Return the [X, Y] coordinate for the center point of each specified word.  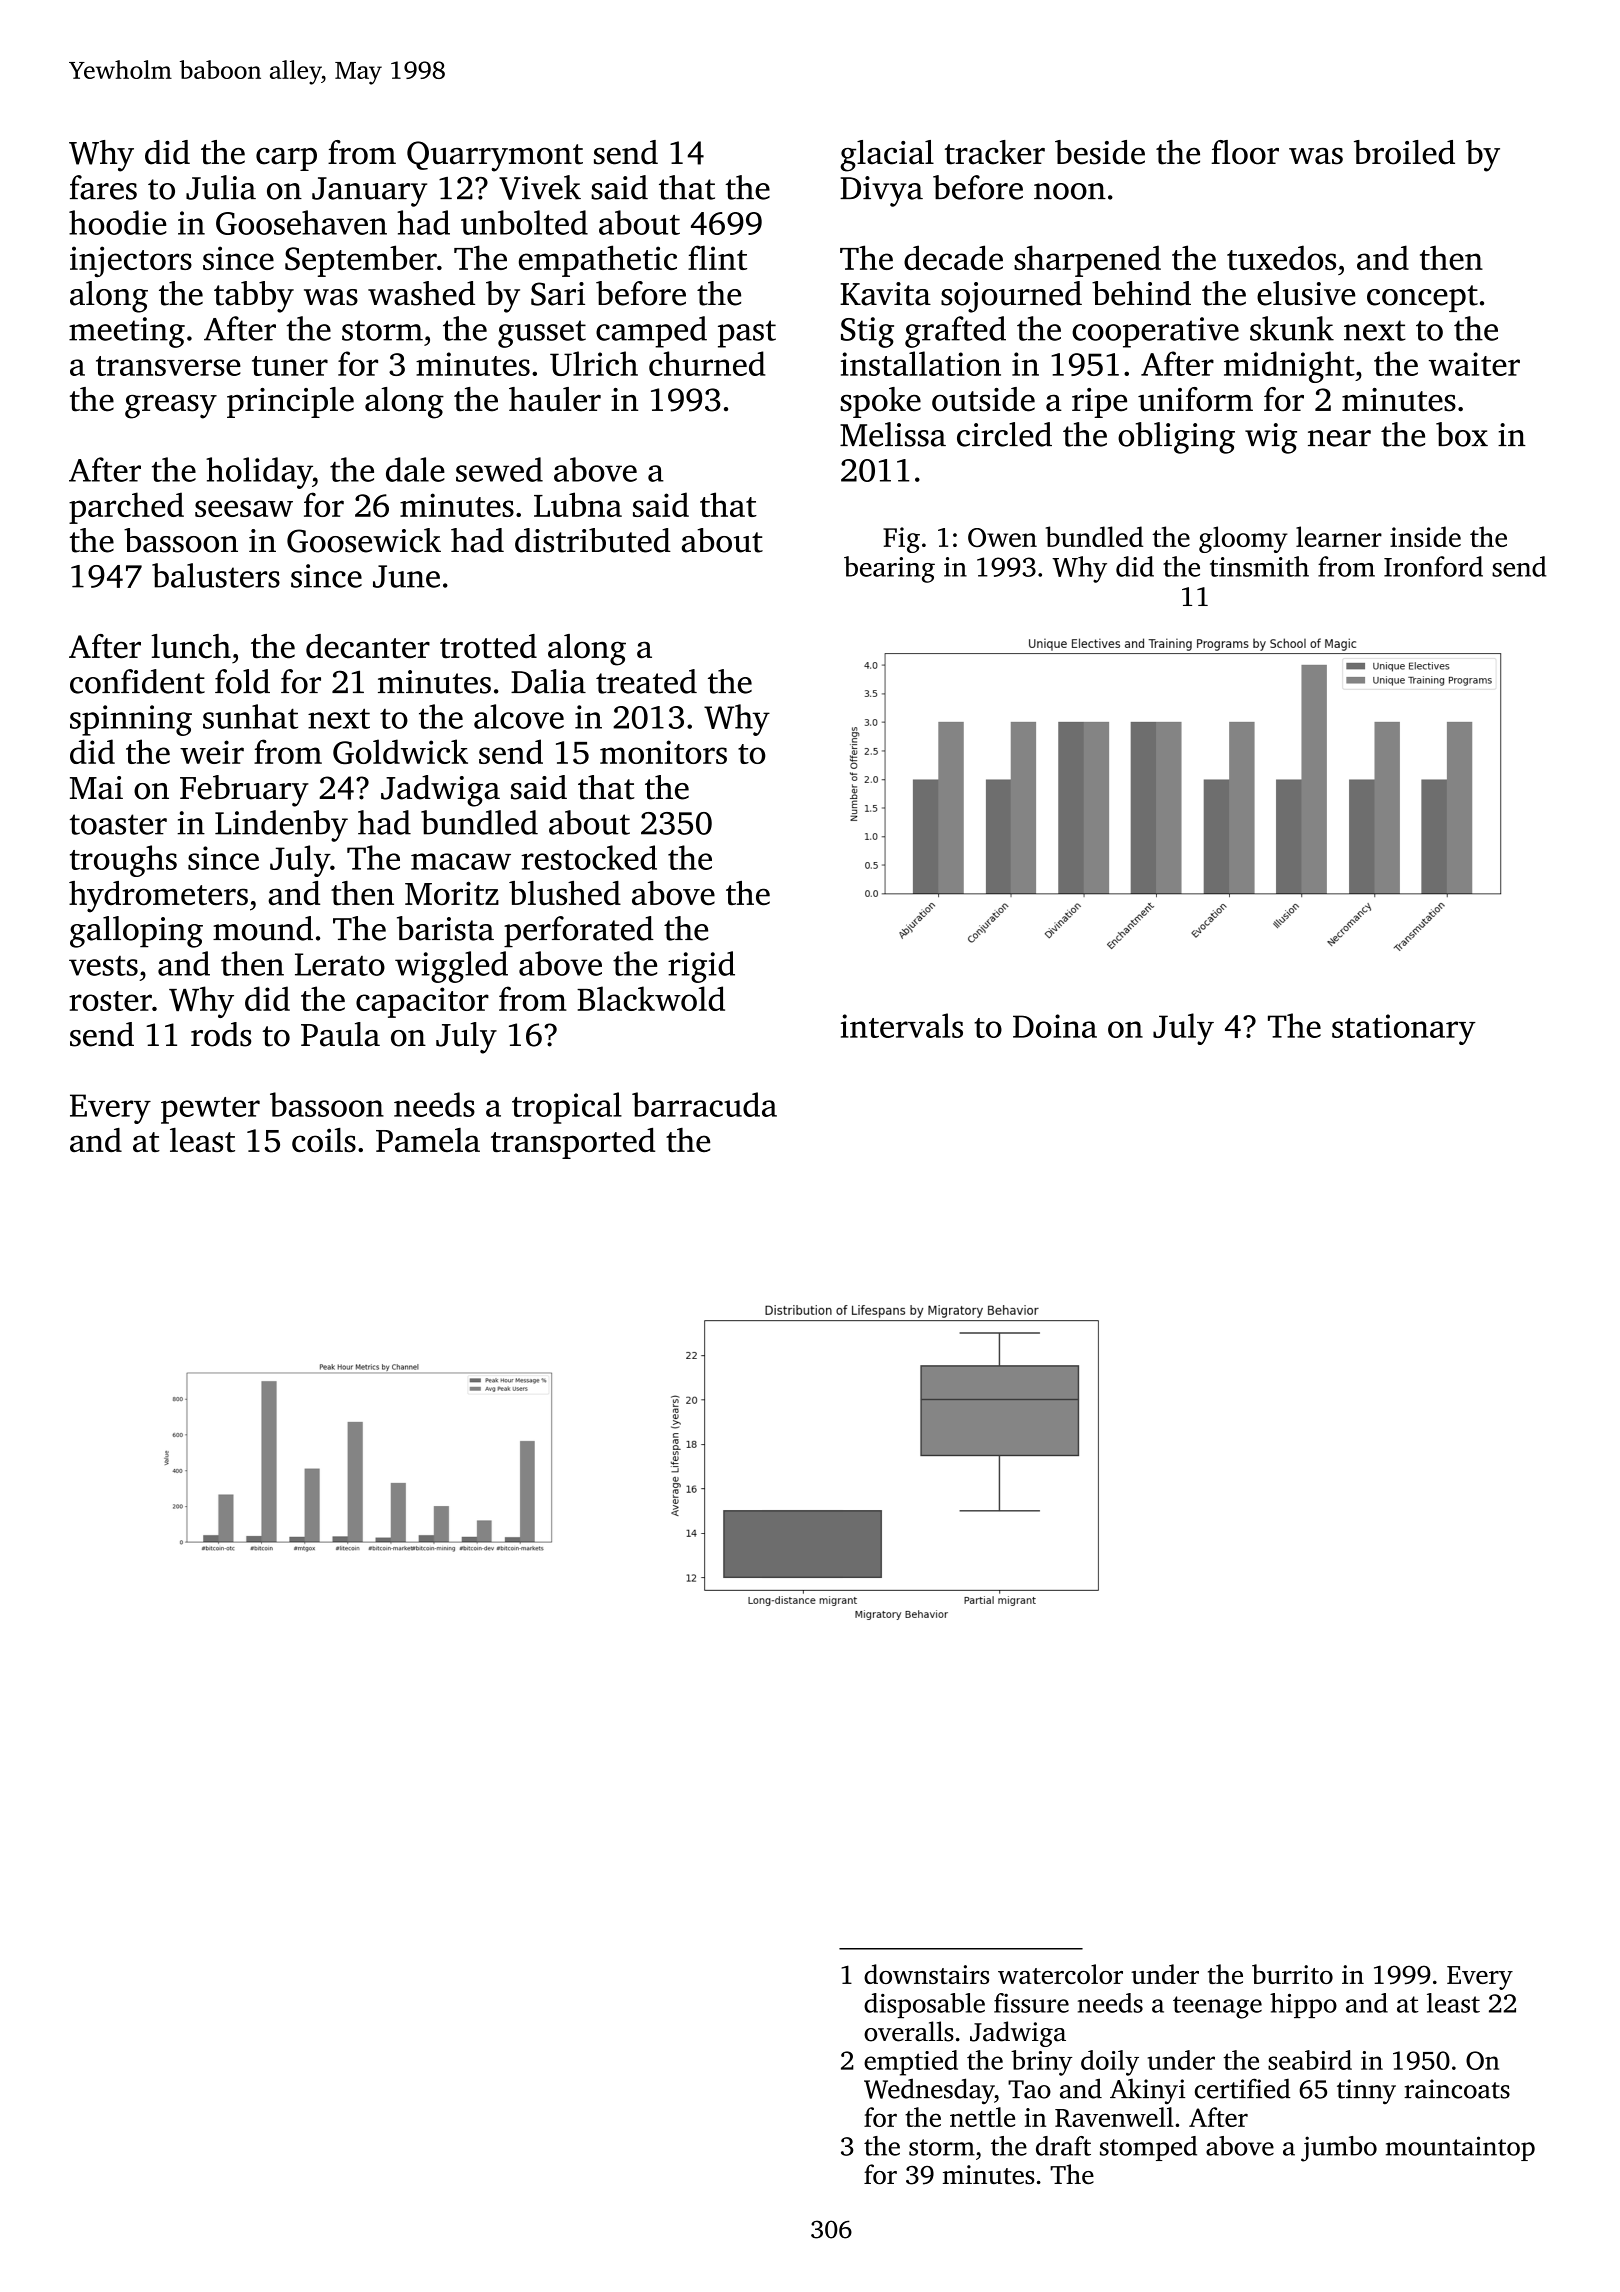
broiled [1404, 152]
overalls [909, 2031]
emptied [911, 2063]
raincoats [1457, 2089]
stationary [1404, 1029]
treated [646, 681]
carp [286, 159]
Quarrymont [495, 156]
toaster [118, 824]
